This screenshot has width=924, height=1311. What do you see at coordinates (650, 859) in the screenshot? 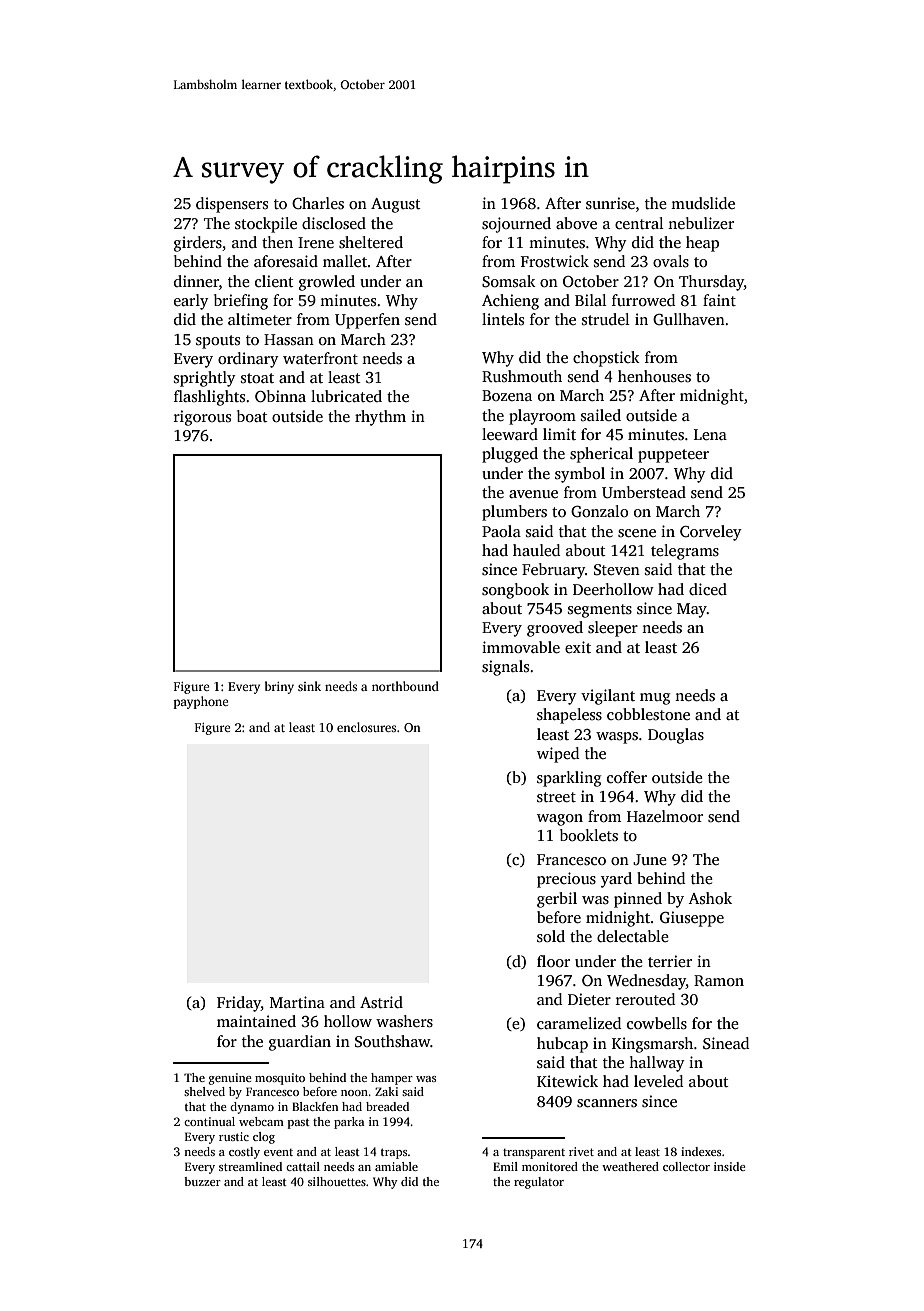
I see `June` at bounding box center [650, 859].
